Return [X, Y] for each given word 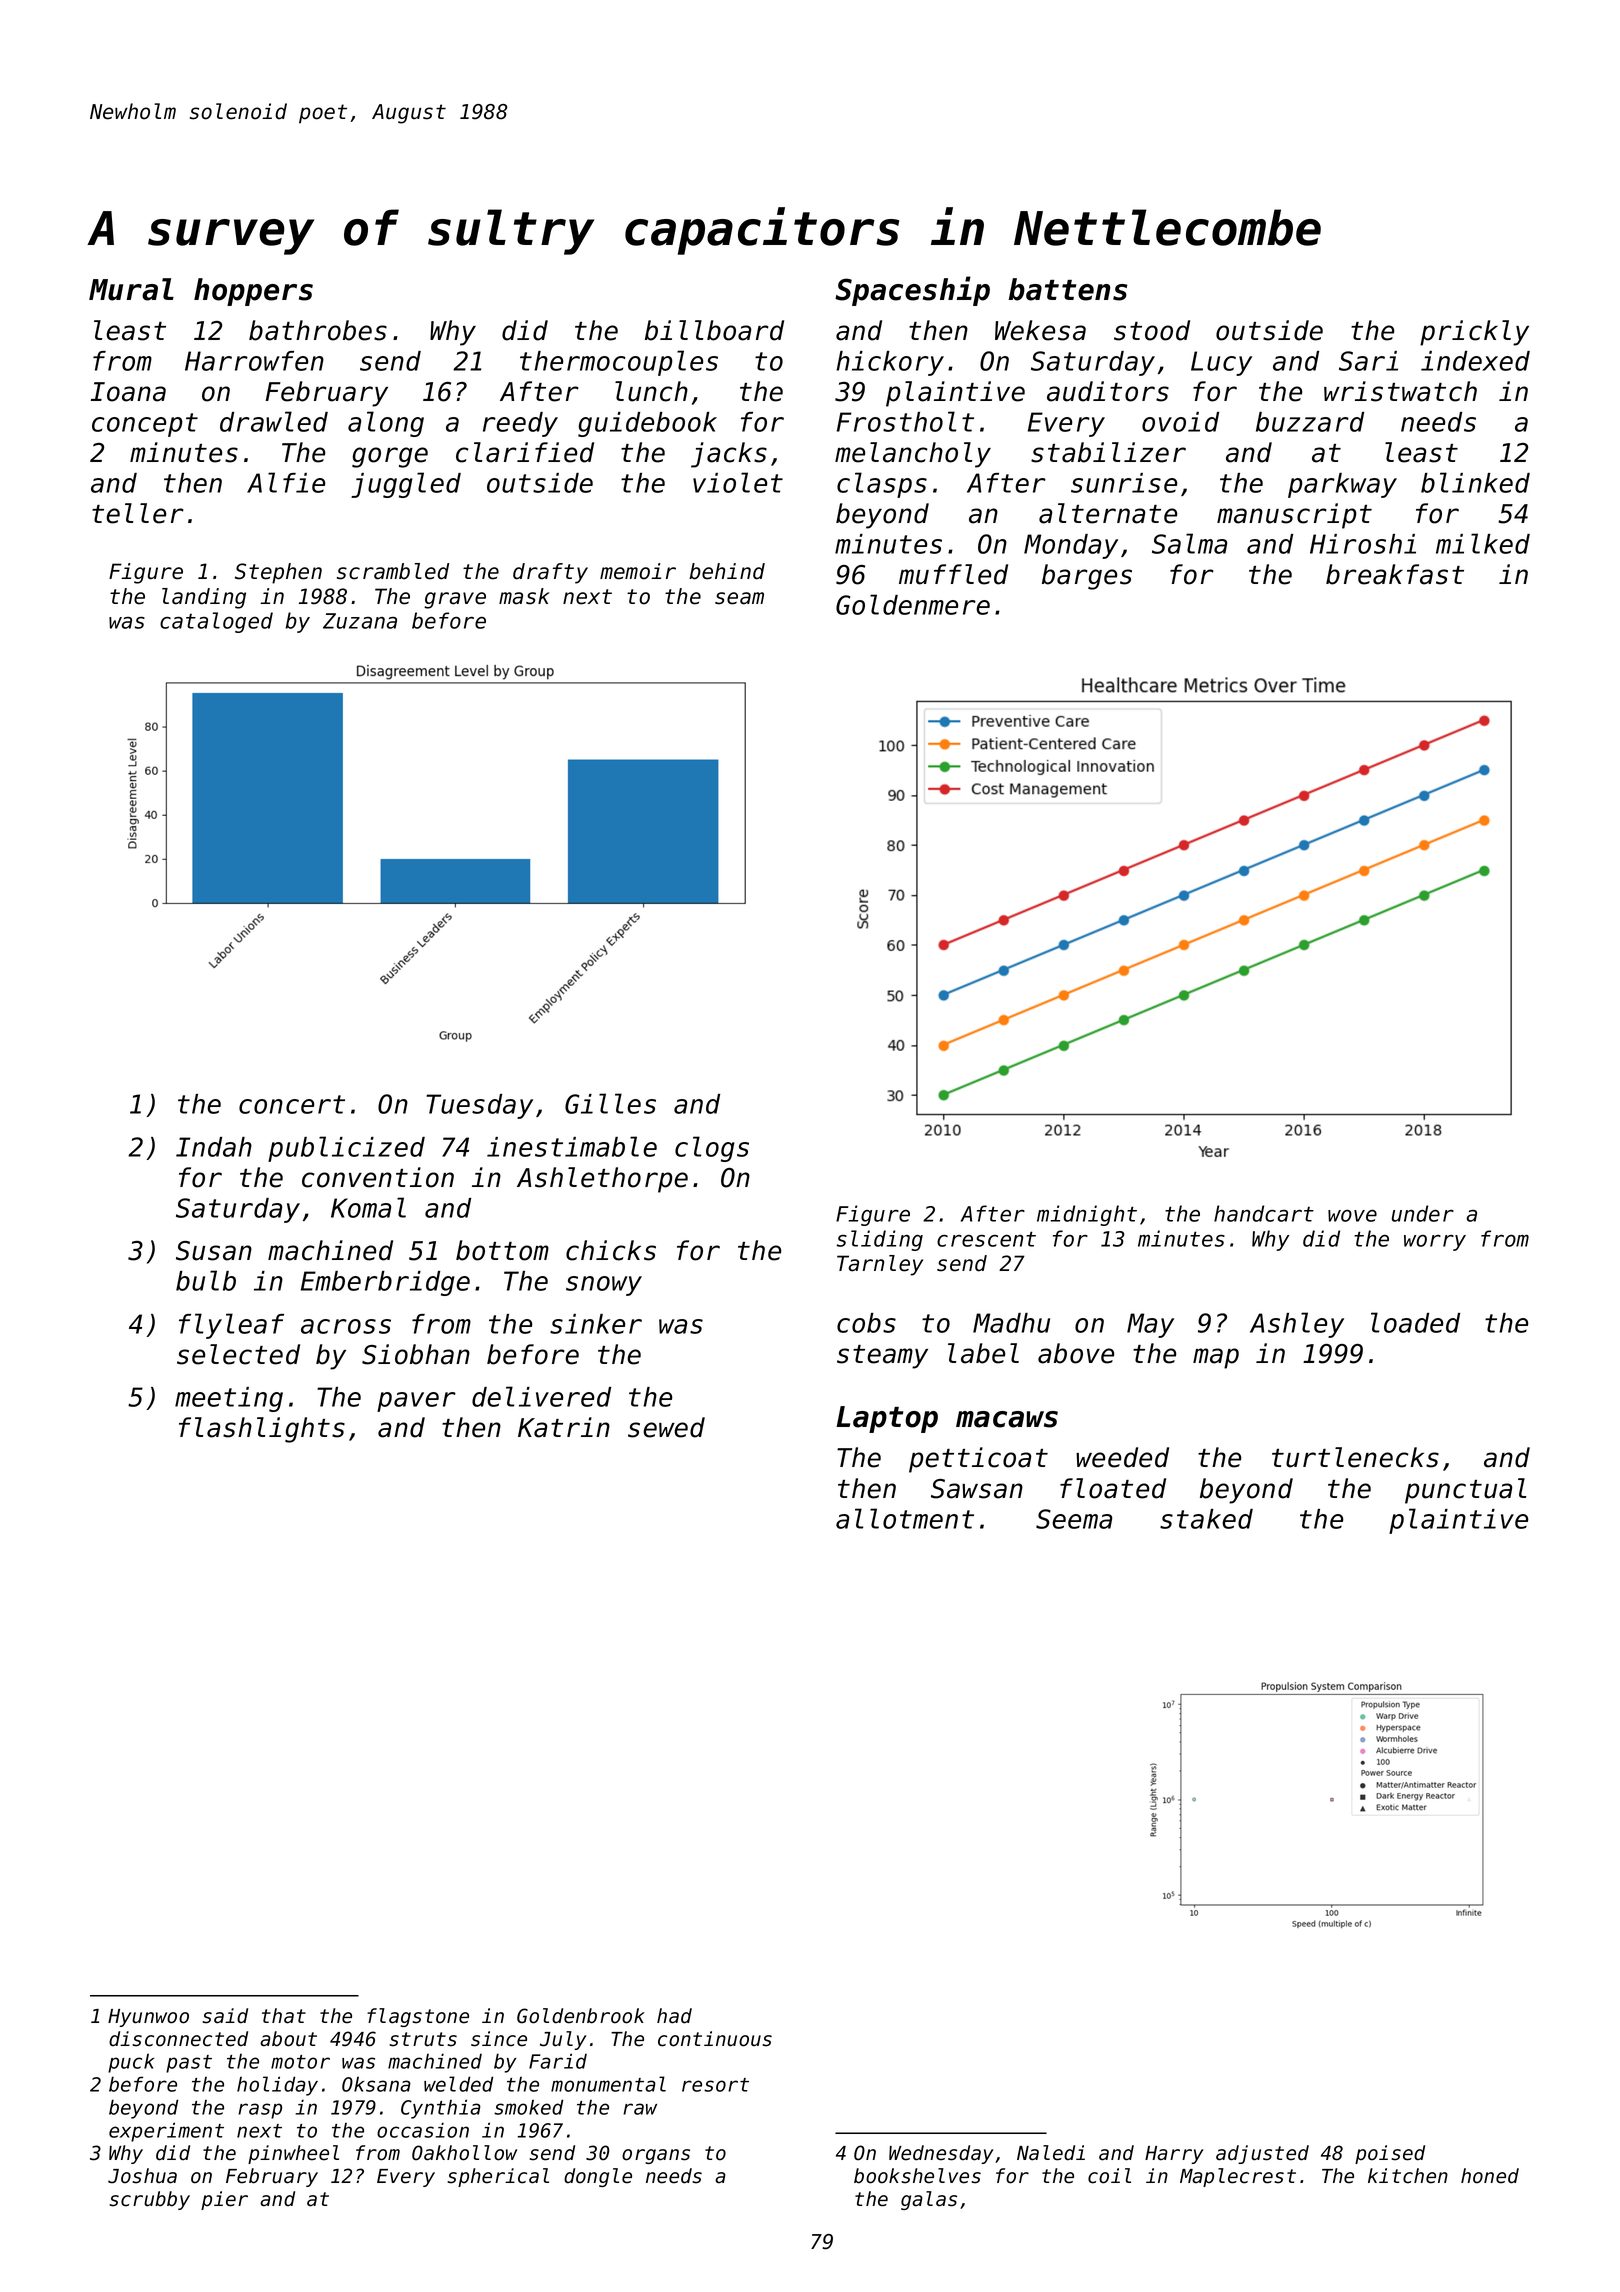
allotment [905, 1518]
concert [292, 1104]
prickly [1474, 333]
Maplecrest [1238, 2177]
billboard [714, 330]
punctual [1465, 1491]
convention [378, 1177]
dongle [598, 2177]
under [1423, 1213]
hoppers [253, 292]
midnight [1087, 1215]
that [284, 2016]
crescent [986, 1239]
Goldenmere [913, 604]
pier [224, 2200]
